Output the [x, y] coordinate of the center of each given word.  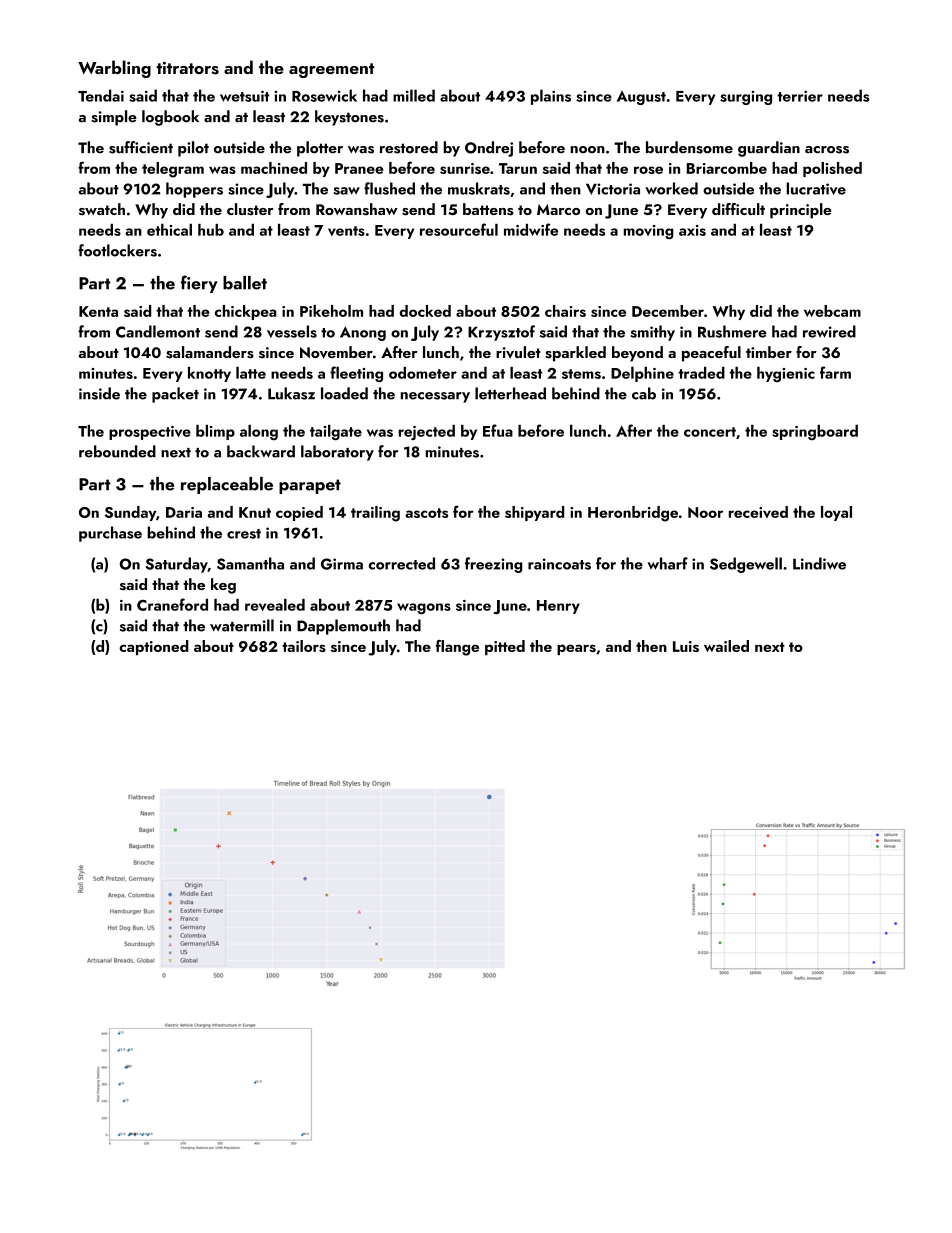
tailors [304, 646]
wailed [726, 646]
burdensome [689, 147]
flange [457, 648]
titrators [187, 68]
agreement [331, 70]
